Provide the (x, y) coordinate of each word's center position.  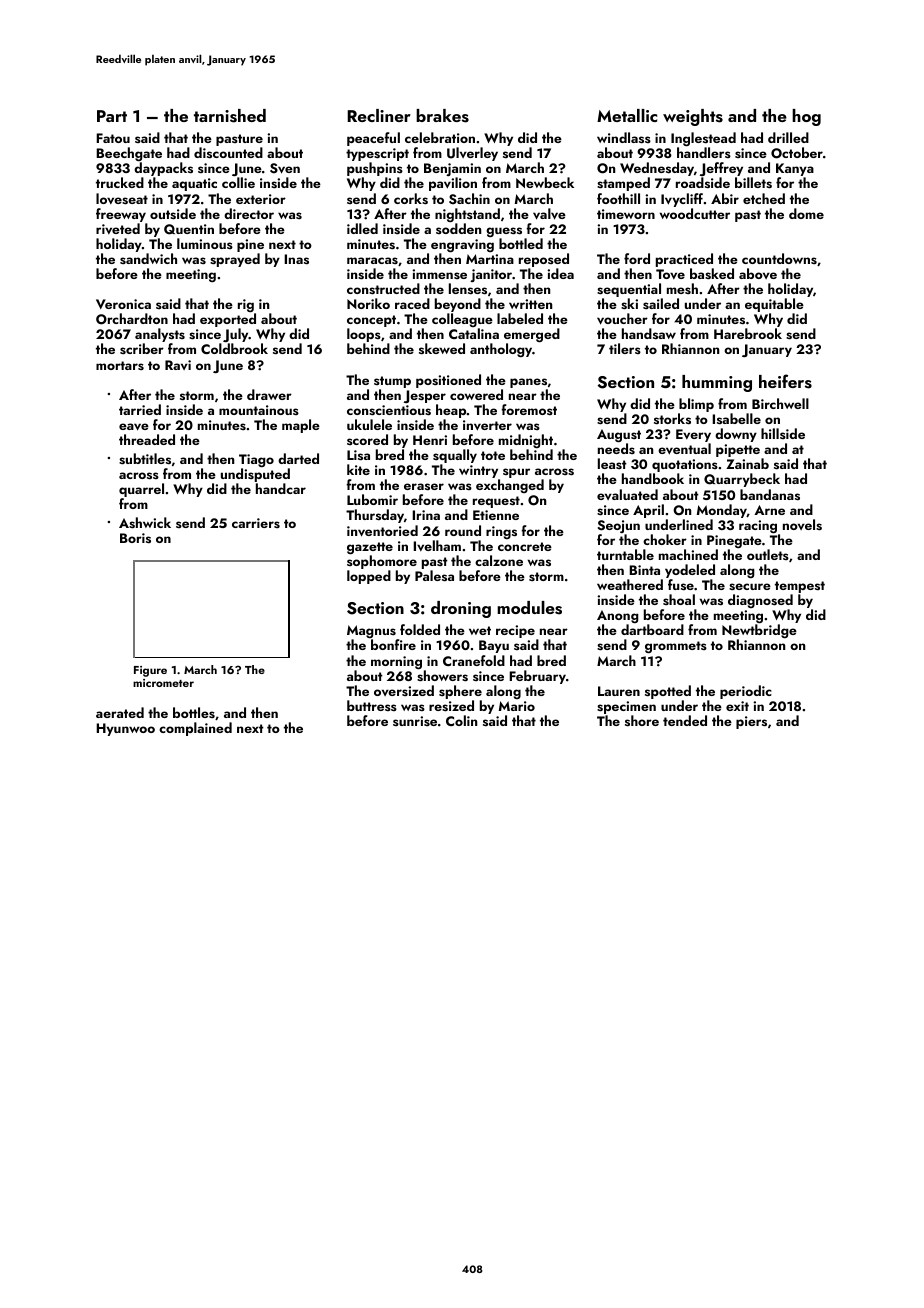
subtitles (145, 459)
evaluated (627, 494)
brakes (442, 116)
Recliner (379, 115)
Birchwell (780, 403)
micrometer (163, 683)
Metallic (627, 115)
